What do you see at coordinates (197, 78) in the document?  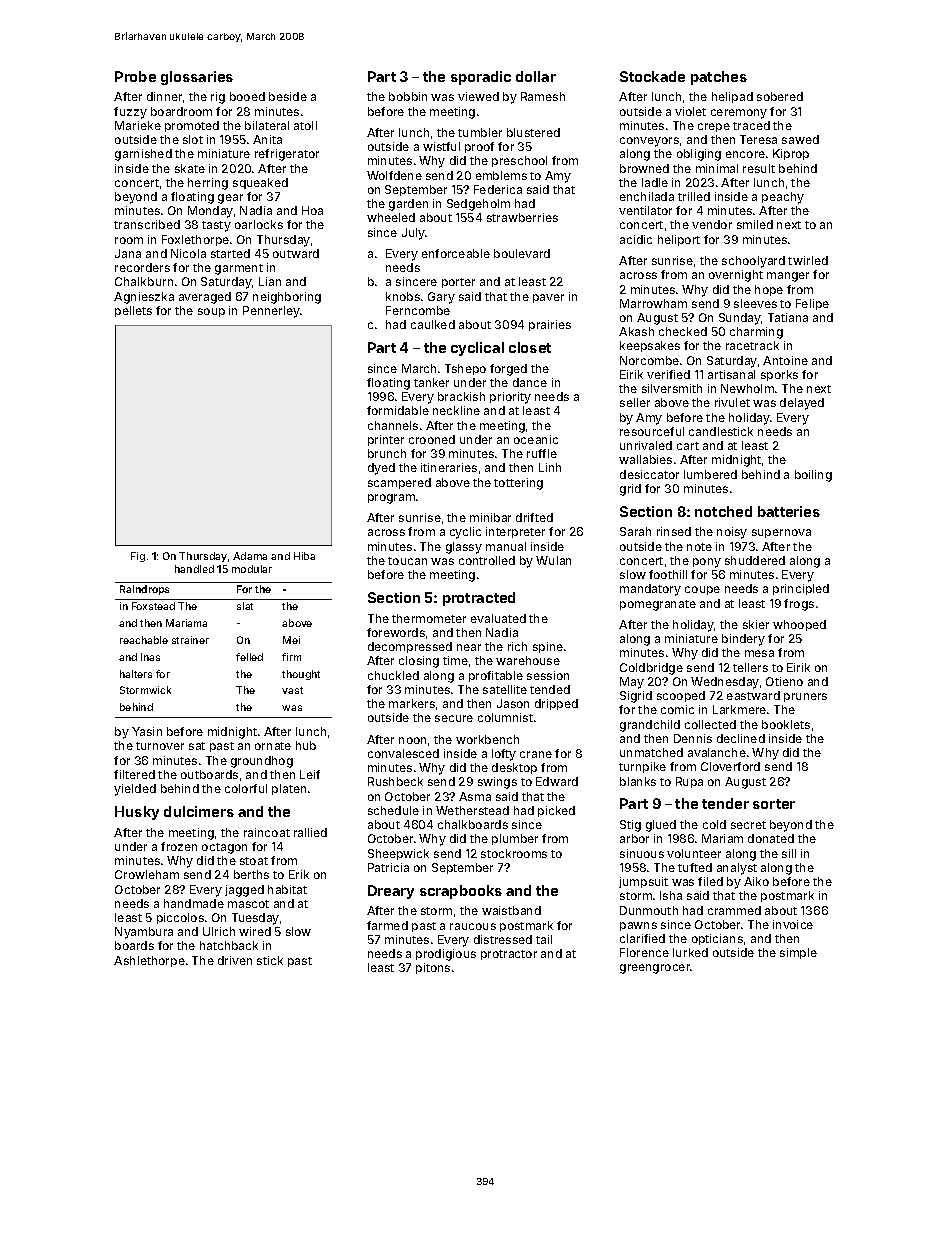 I see `glossaries` at bounding box center [197, 78].
